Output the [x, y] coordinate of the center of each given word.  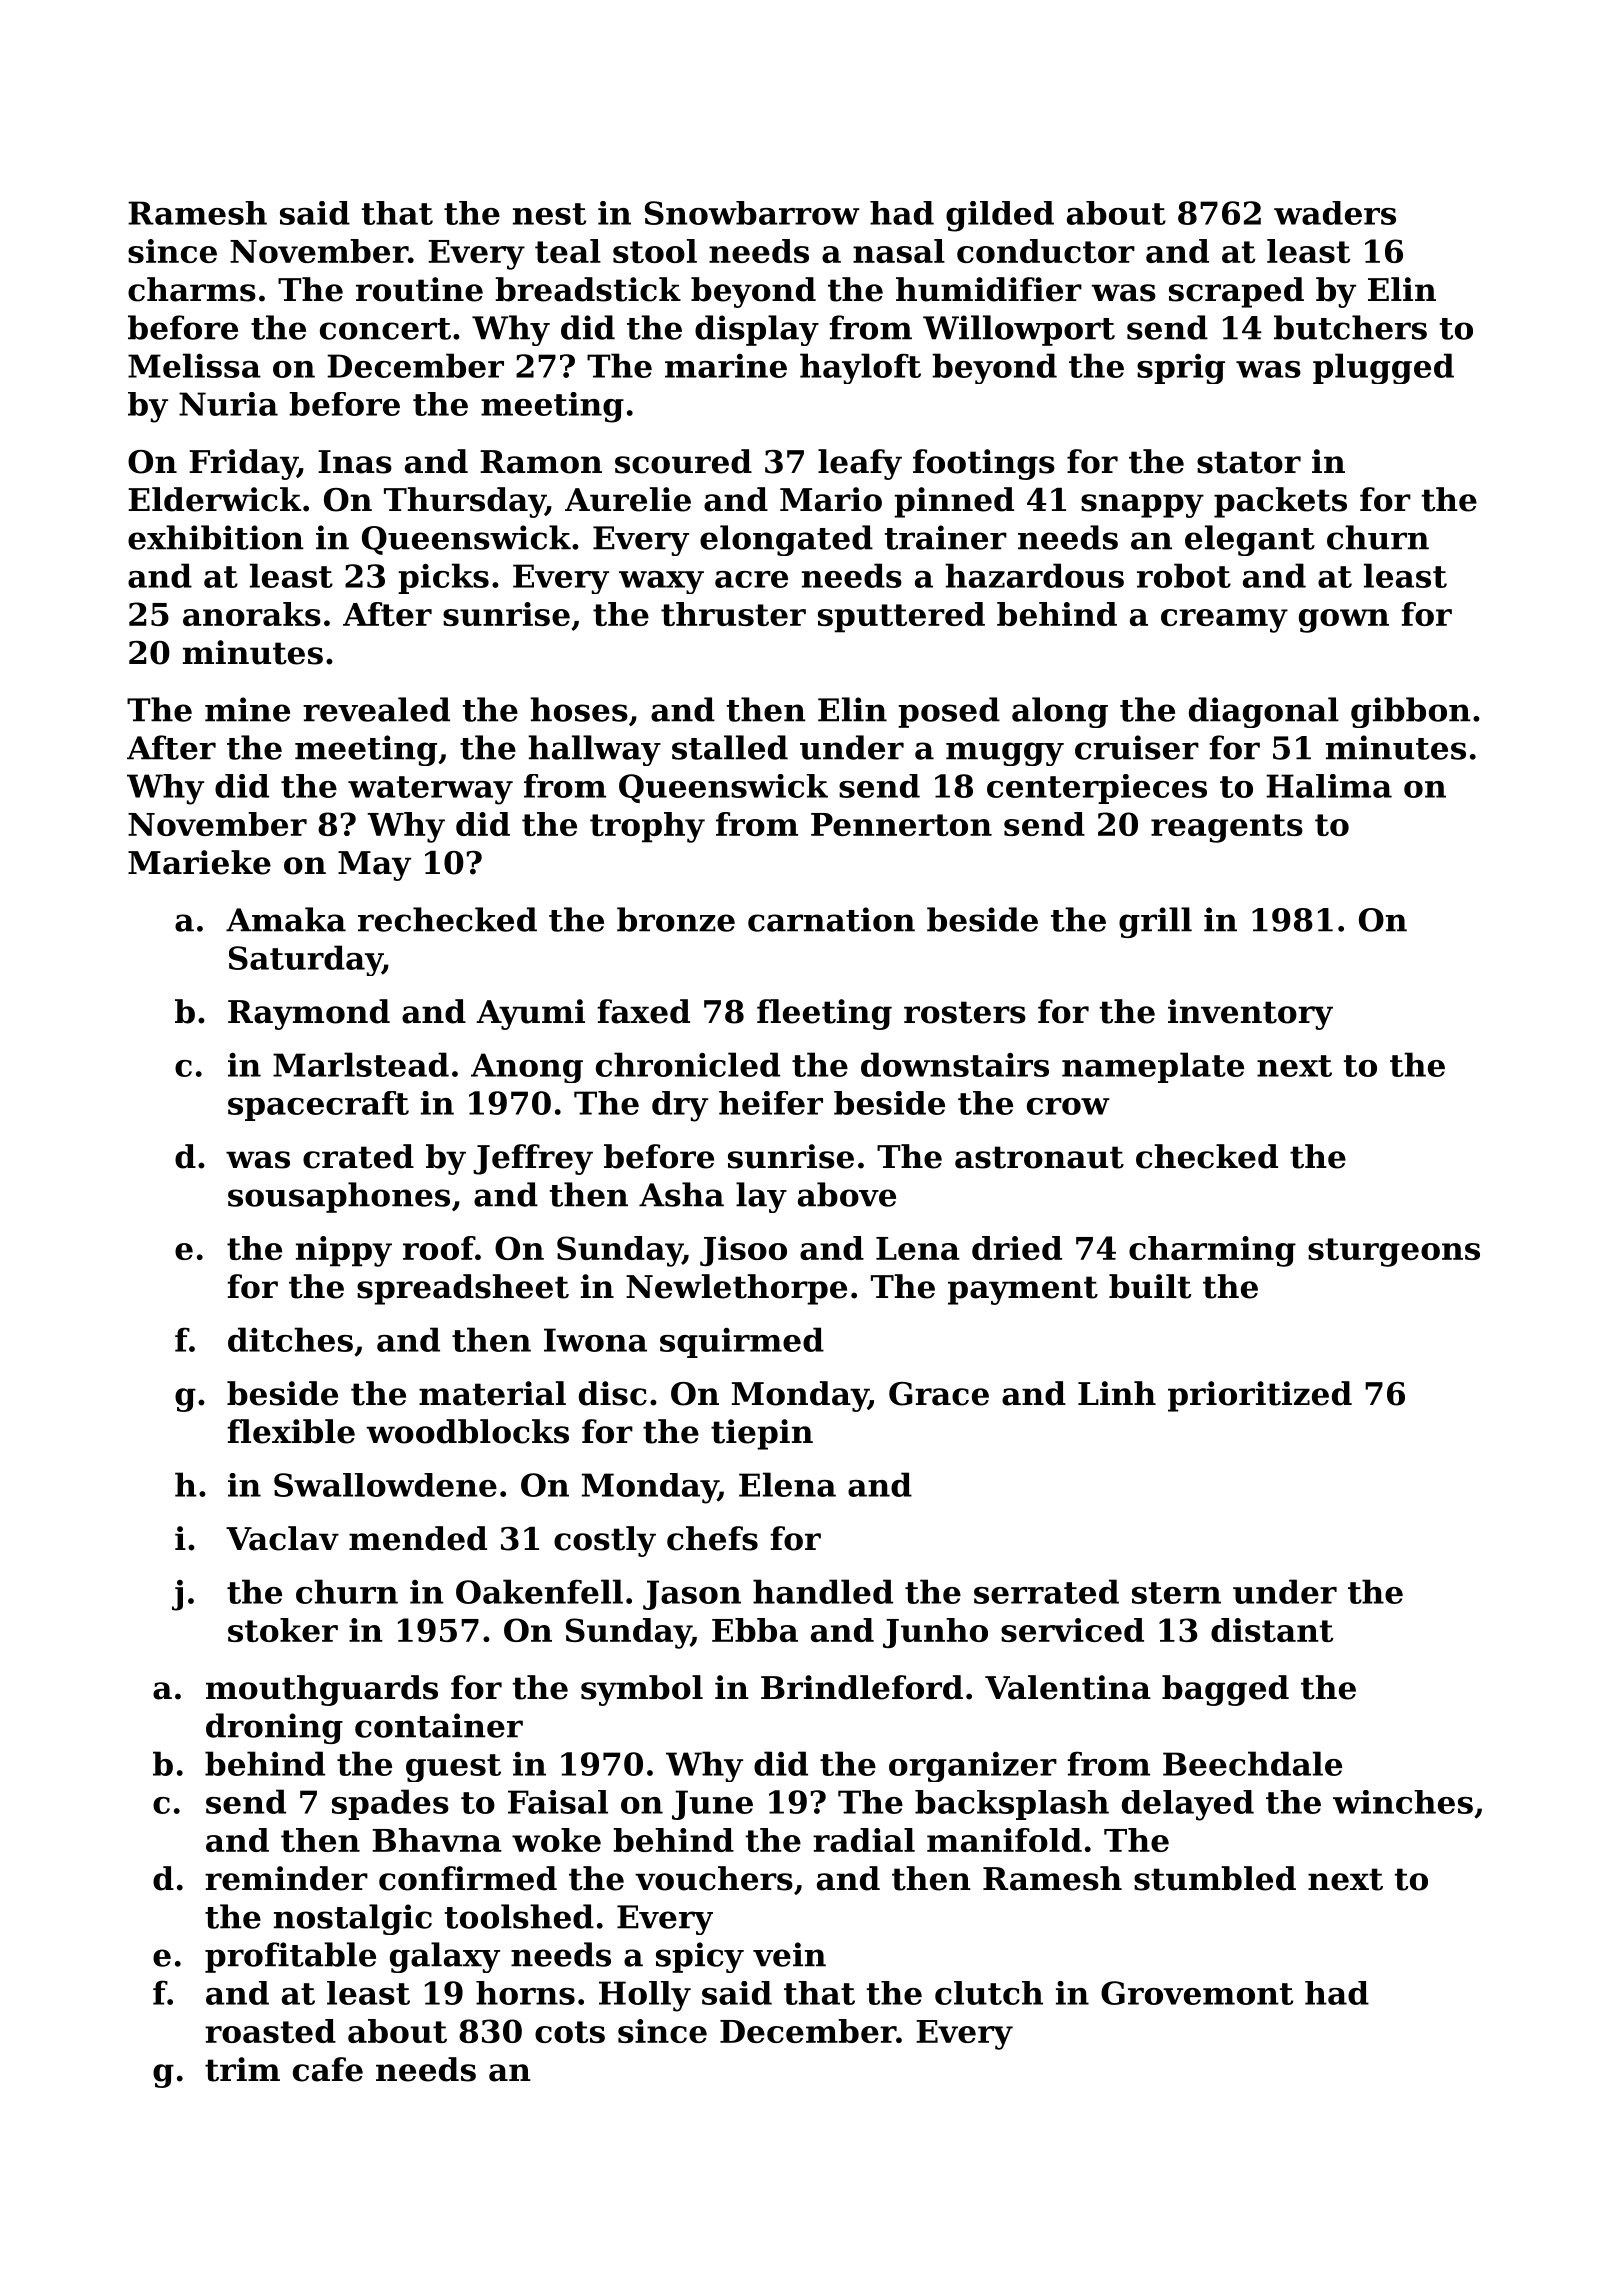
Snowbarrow [752, 213]
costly [605, 1541]
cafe [328, 2069]
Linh [1117, 1393]
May [374, 866]
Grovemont [1197, 1993]
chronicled [688, 1064]
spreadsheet [463, 1289]
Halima [1329, 786]
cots [570, 2032]
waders [1335, 213]
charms [192, 289]
